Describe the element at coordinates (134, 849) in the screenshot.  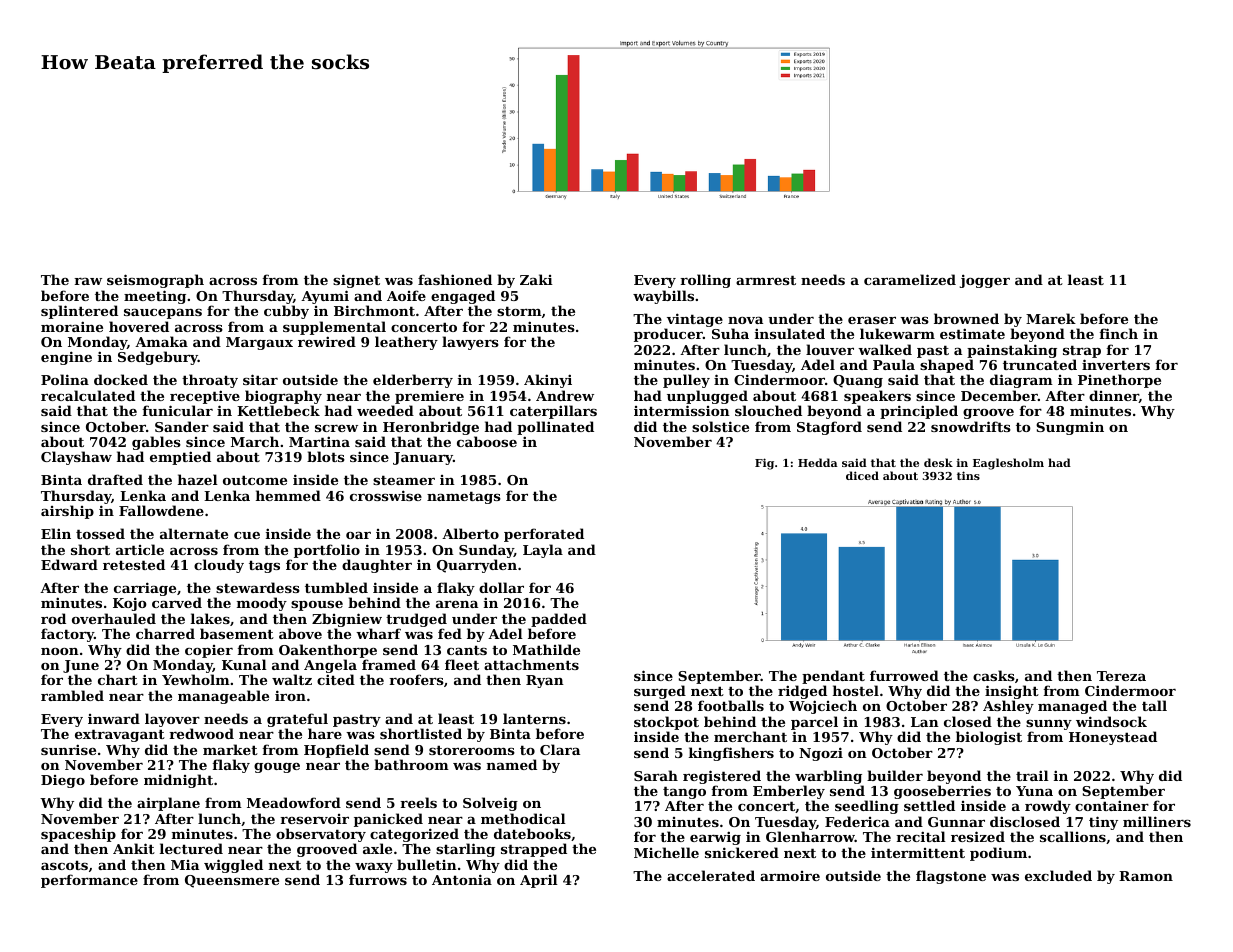
I see `Ankit` at that location.
